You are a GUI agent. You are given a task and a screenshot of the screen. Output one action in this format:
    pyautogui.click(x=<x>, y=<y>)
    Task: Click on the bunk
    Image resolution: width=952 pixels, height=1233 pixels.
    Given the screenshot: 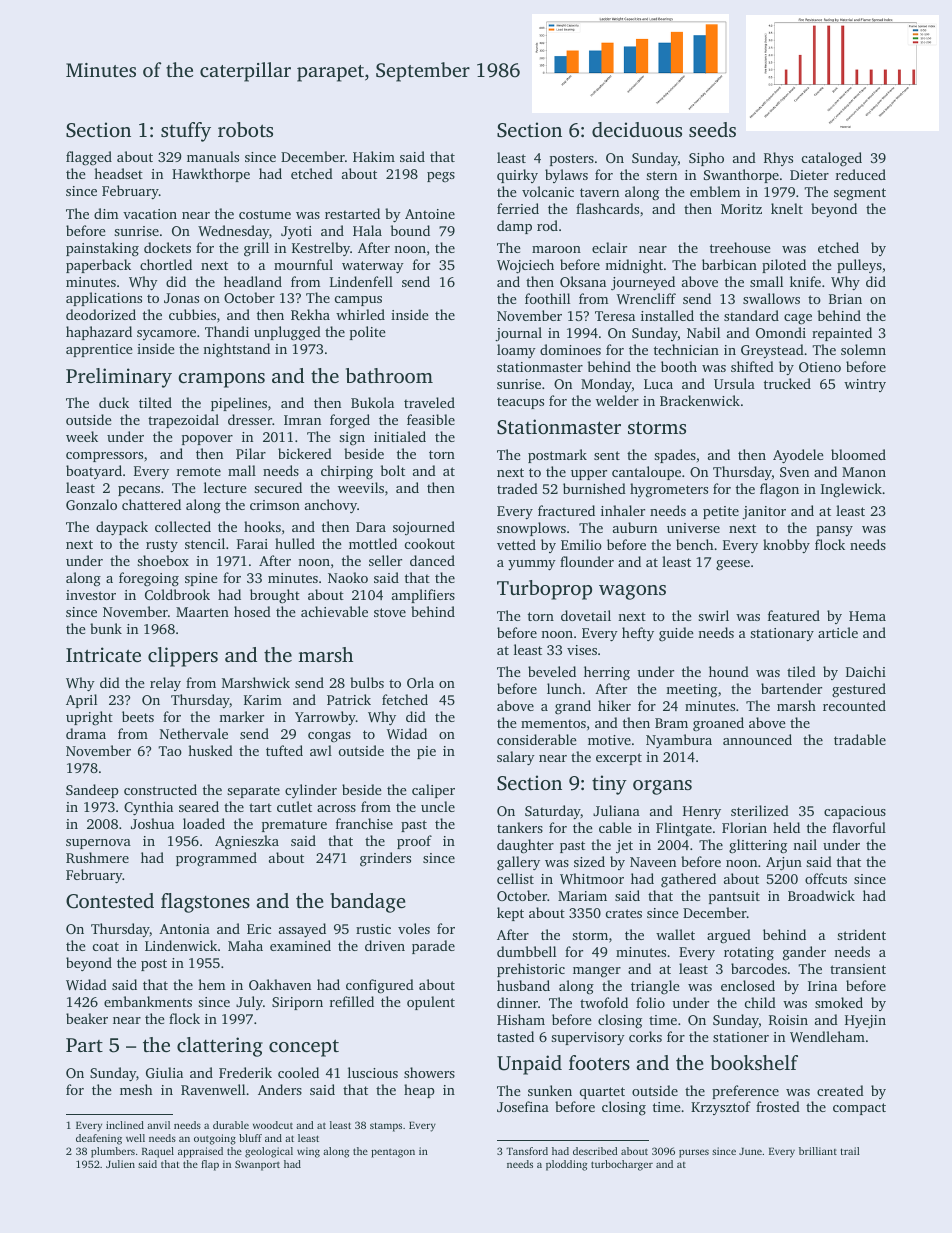 What is the action you would take?
    pyautogui.click(x=106, y=628)
